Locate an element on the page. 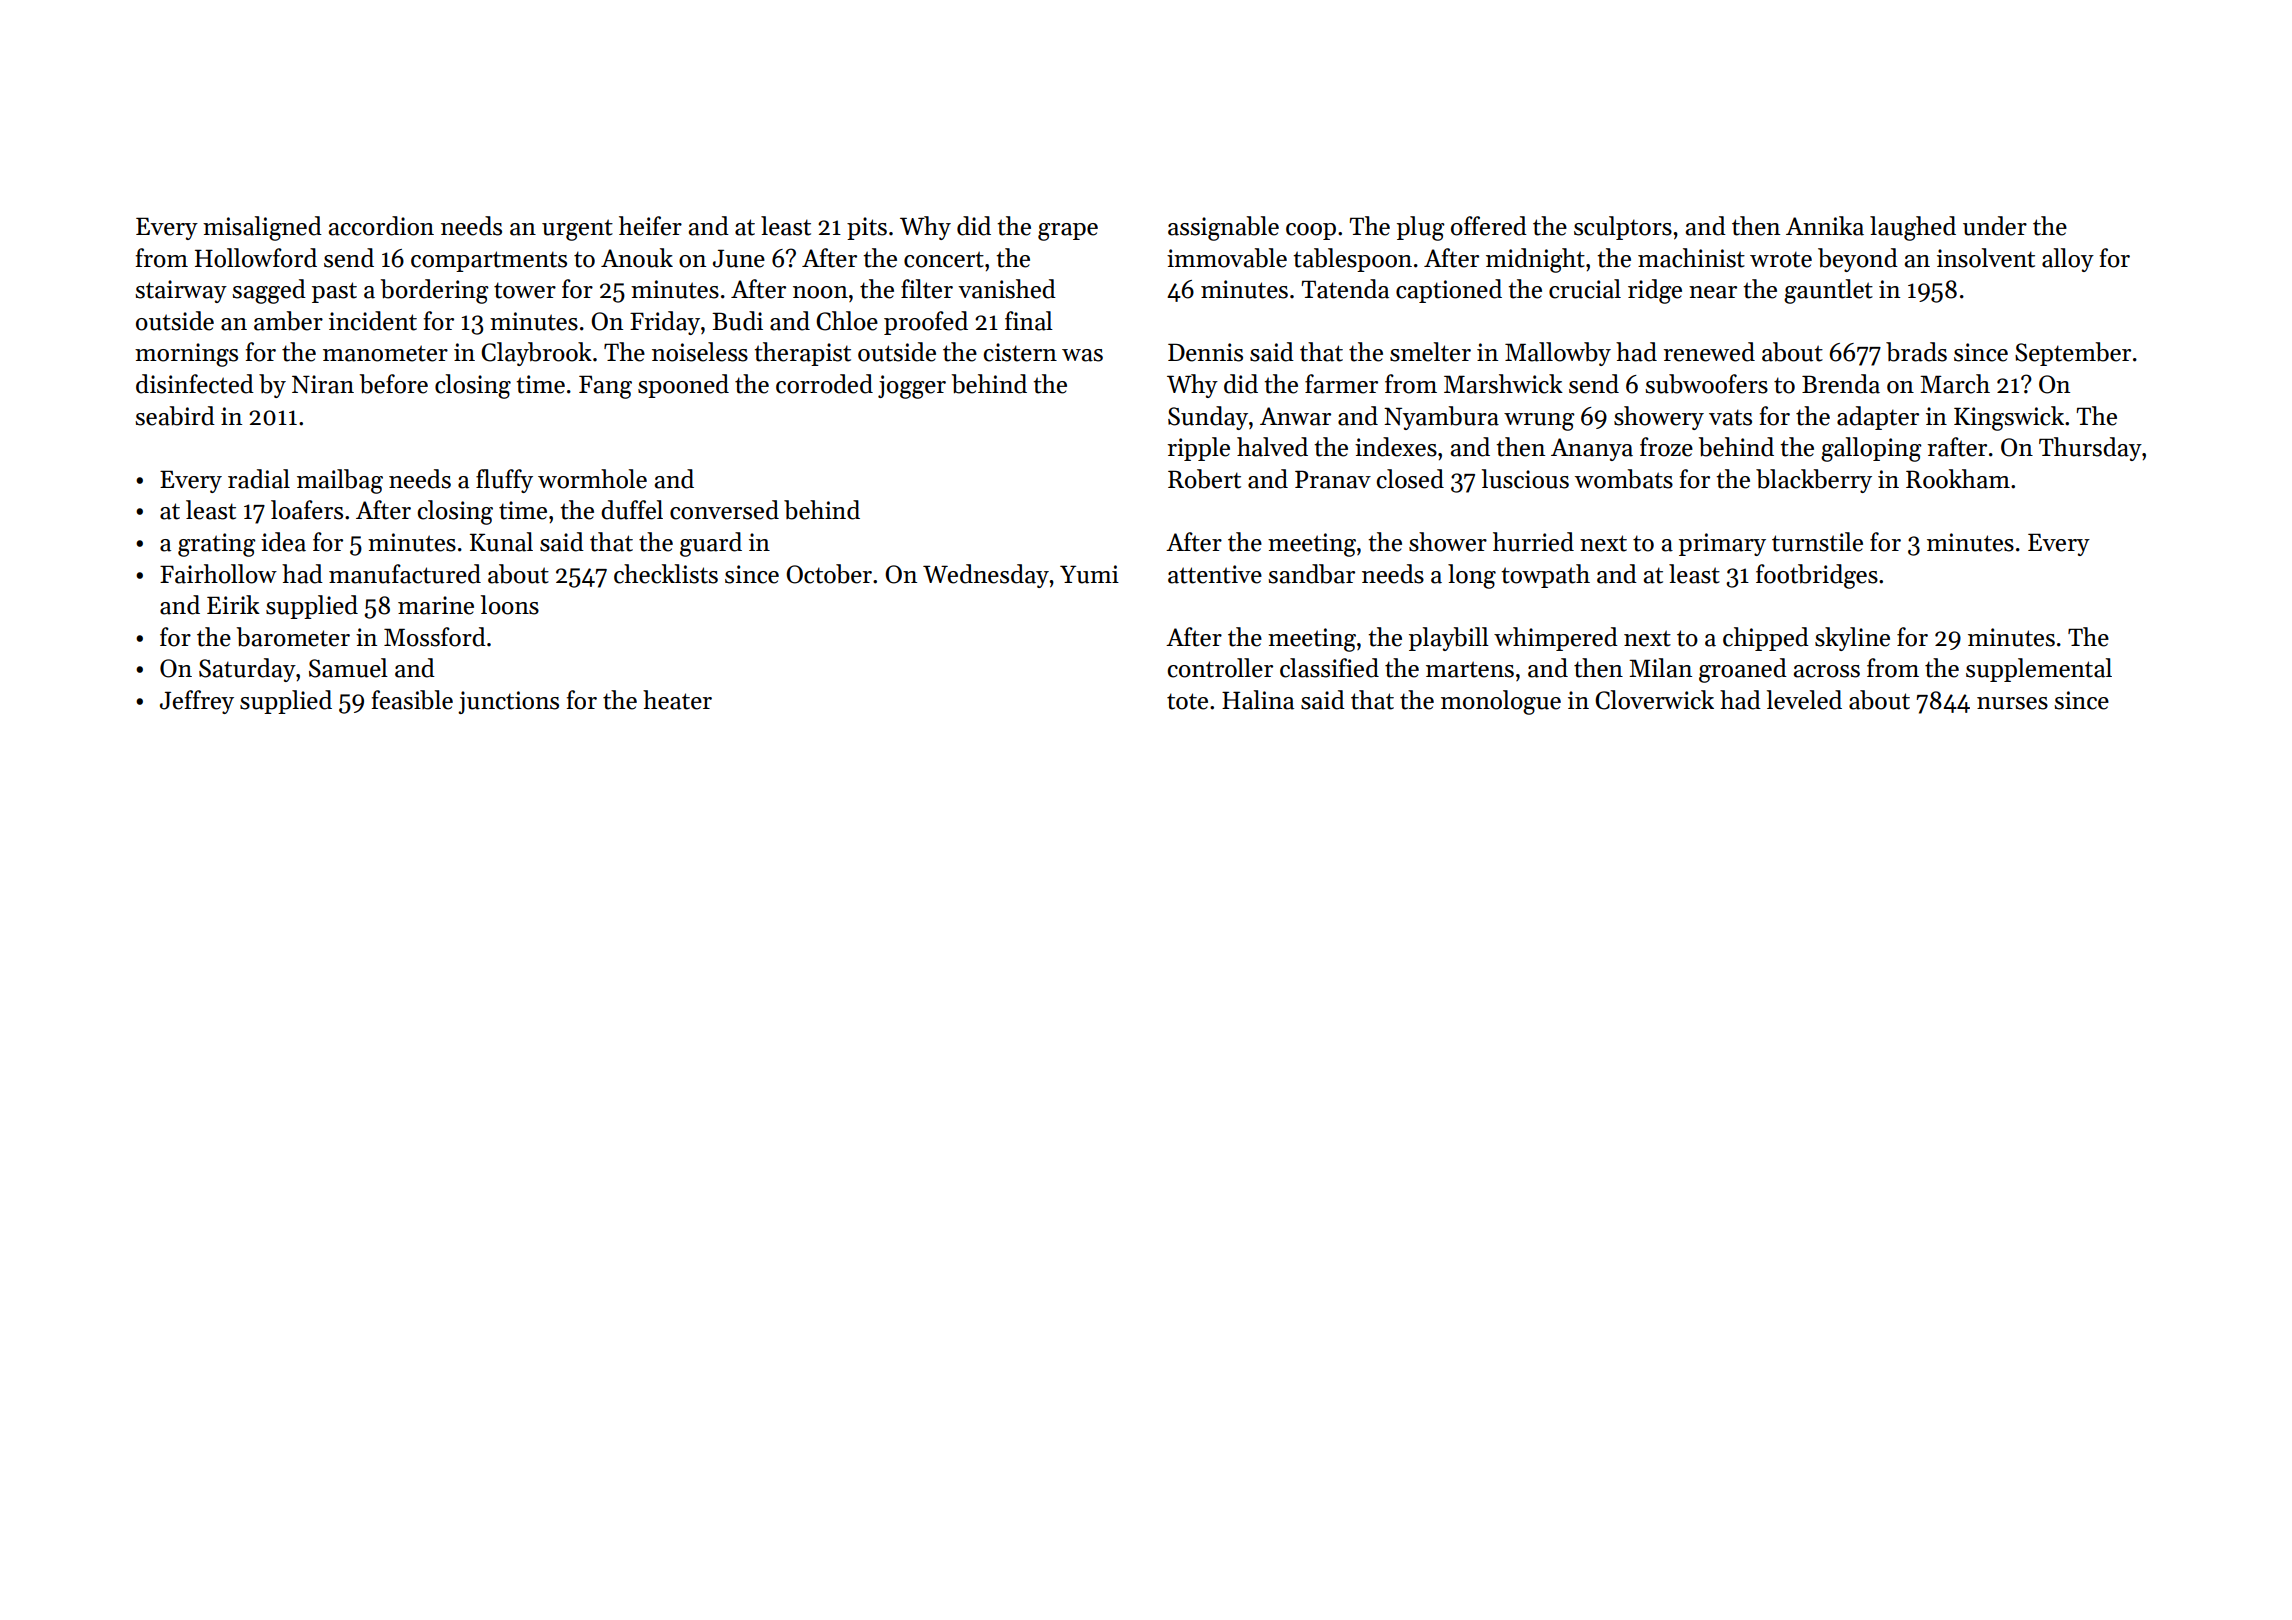 Image resolution: width=2292 pixels, height=1620 pixels. duffel is located at coordinates (632, 510).
